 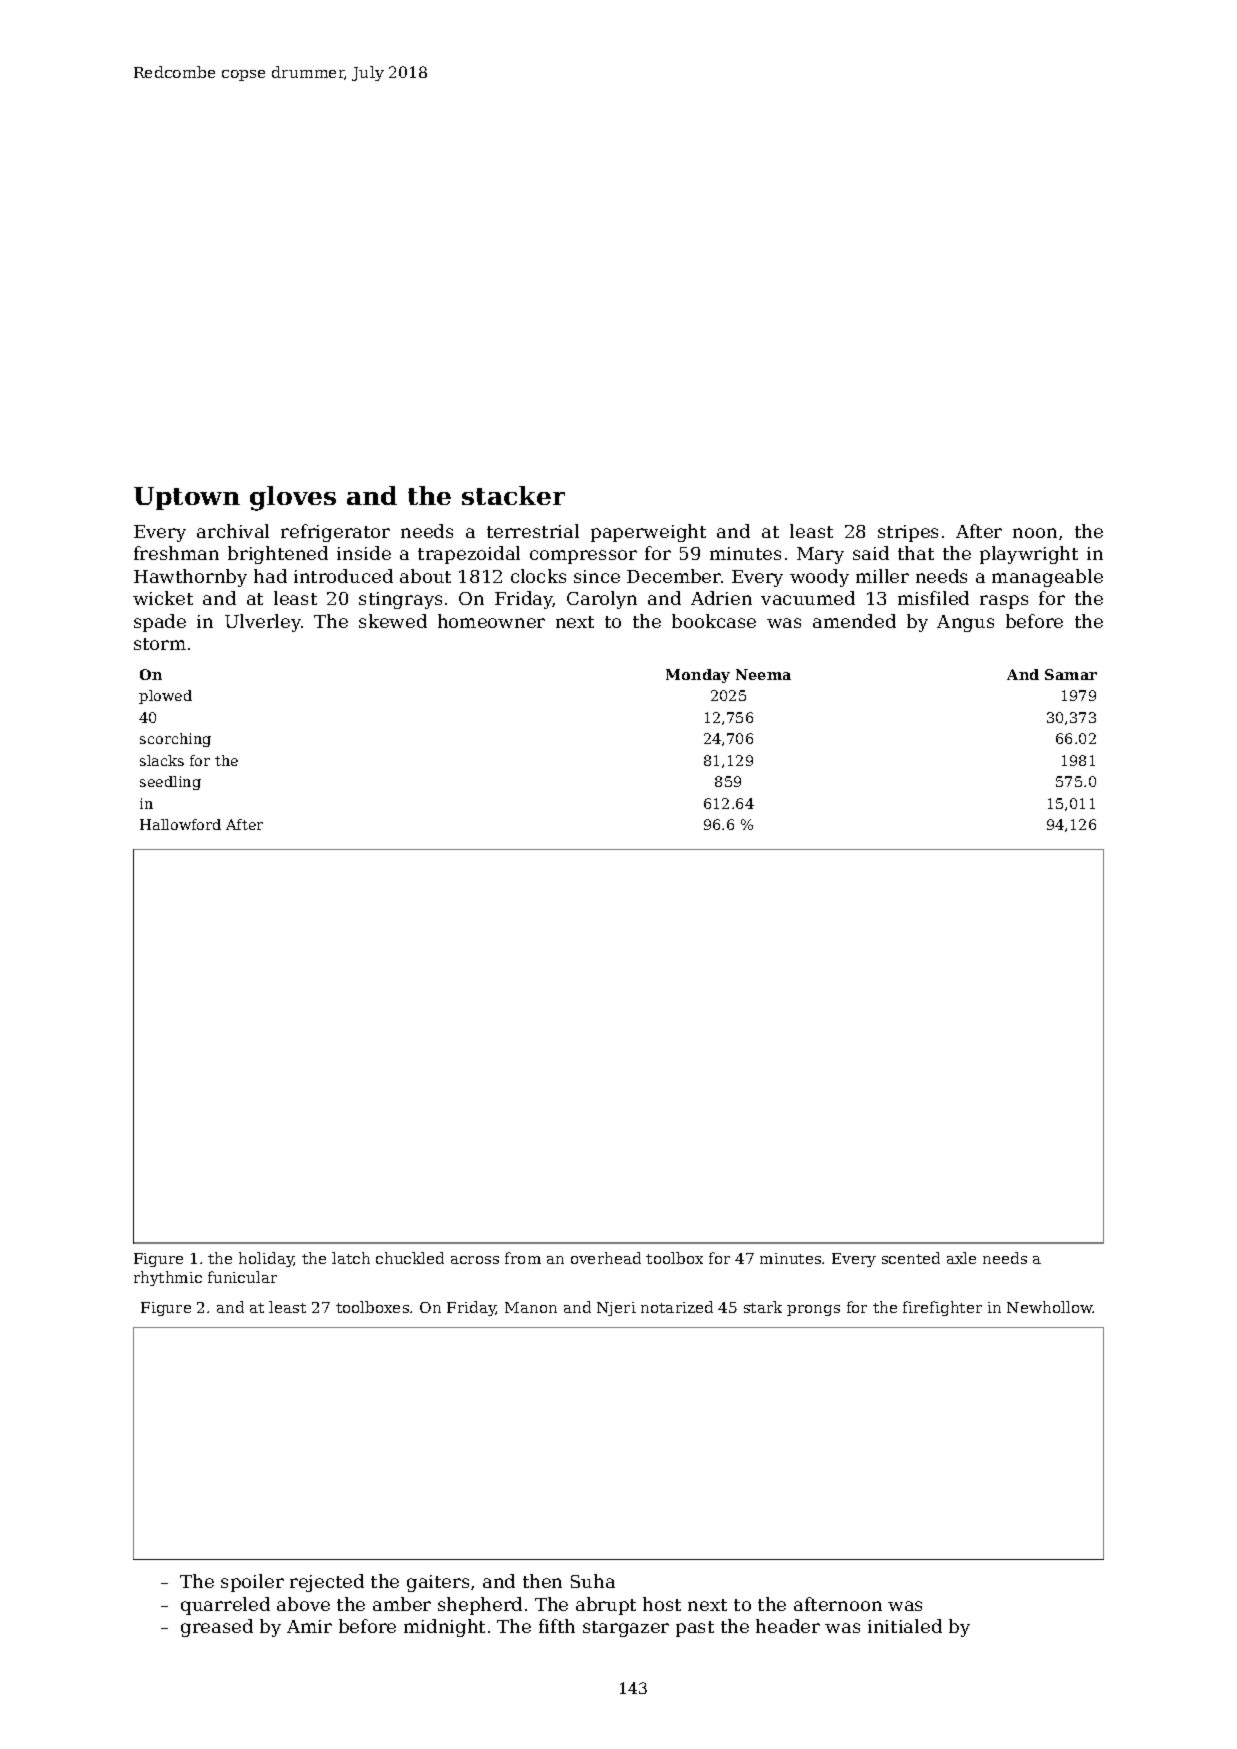 I want to click on Angus, so click(x=965, y=623).
